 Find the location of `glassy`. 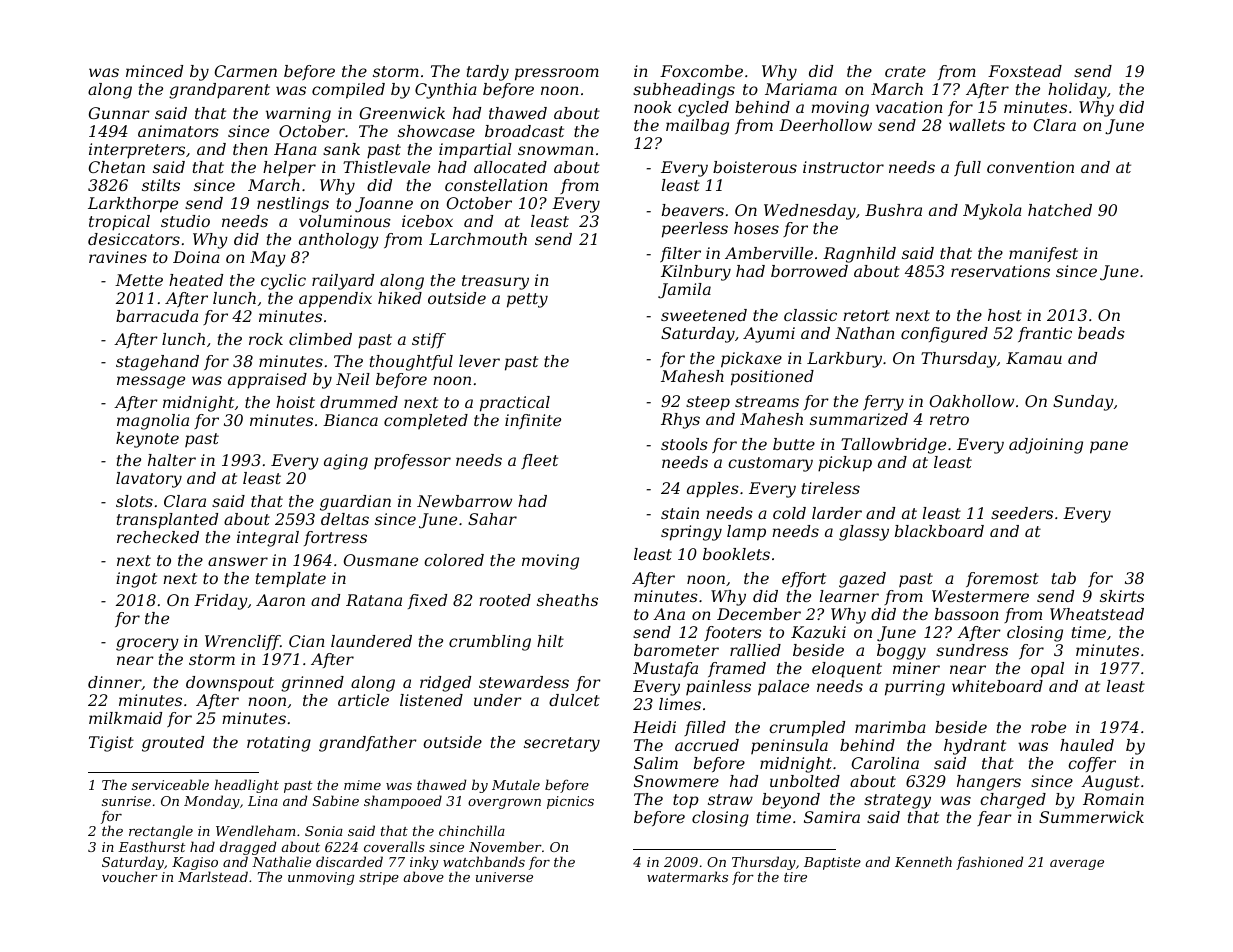

glassy is located at coordinates (864, 533).
